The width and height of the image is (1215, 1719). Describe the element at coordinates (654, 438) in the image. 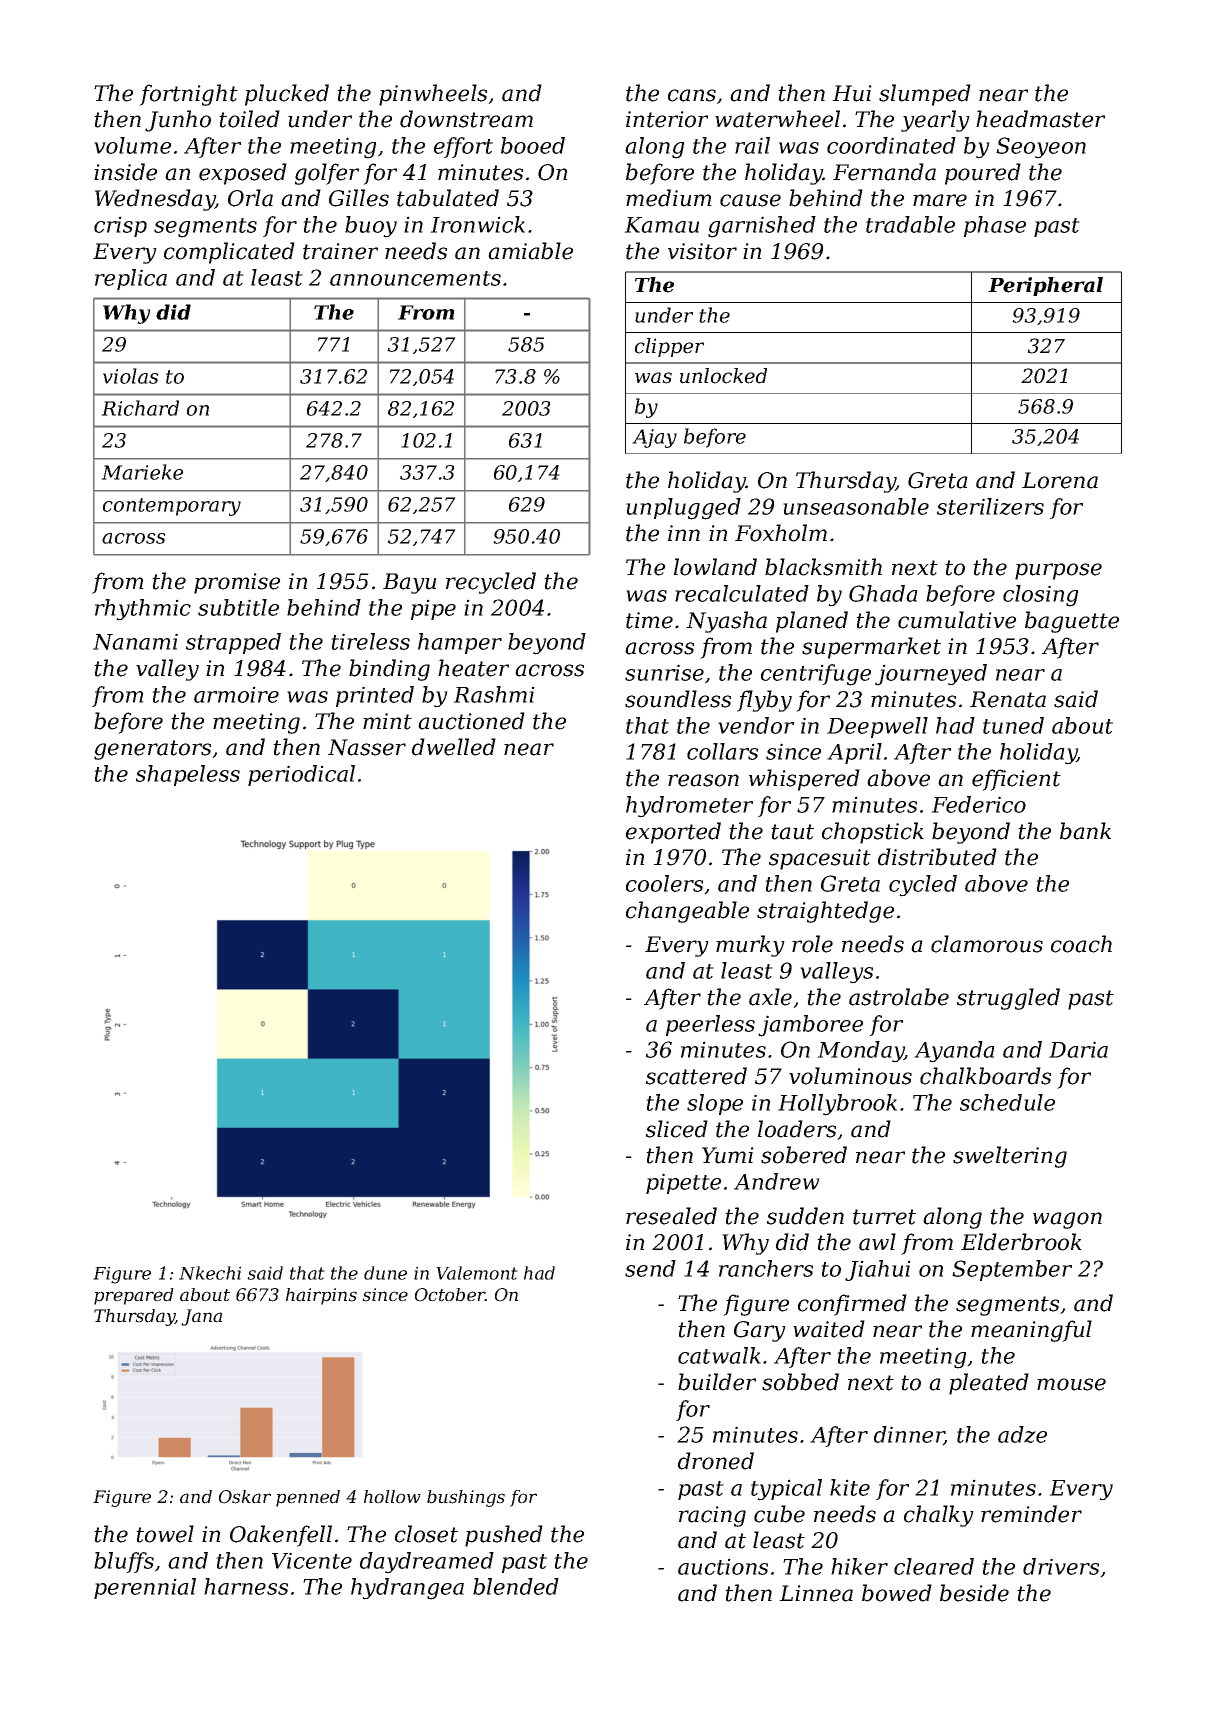

I see `Ajay` at that location.
